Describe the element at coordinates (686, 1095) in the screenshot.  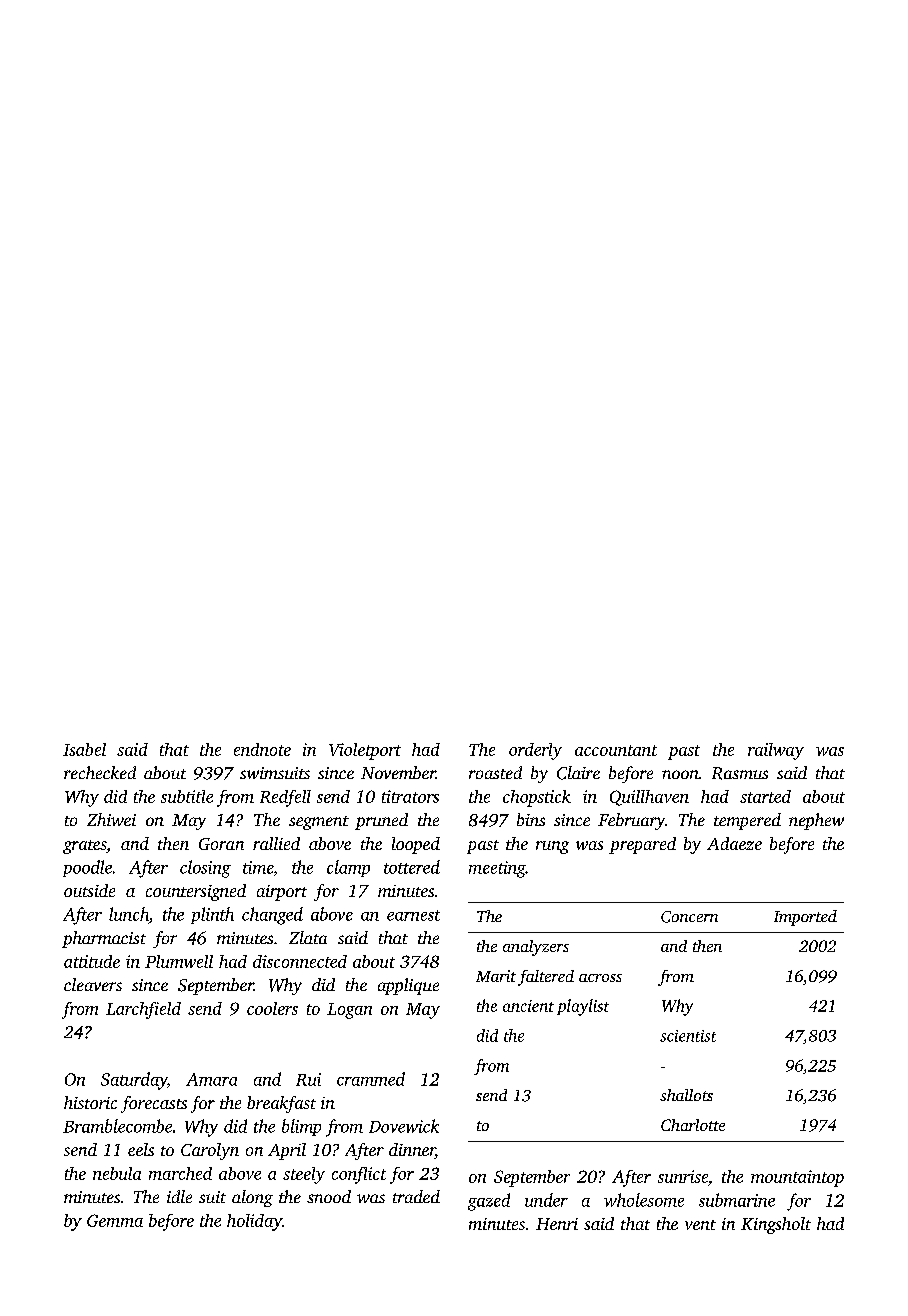
I see `shallots` at that location.
